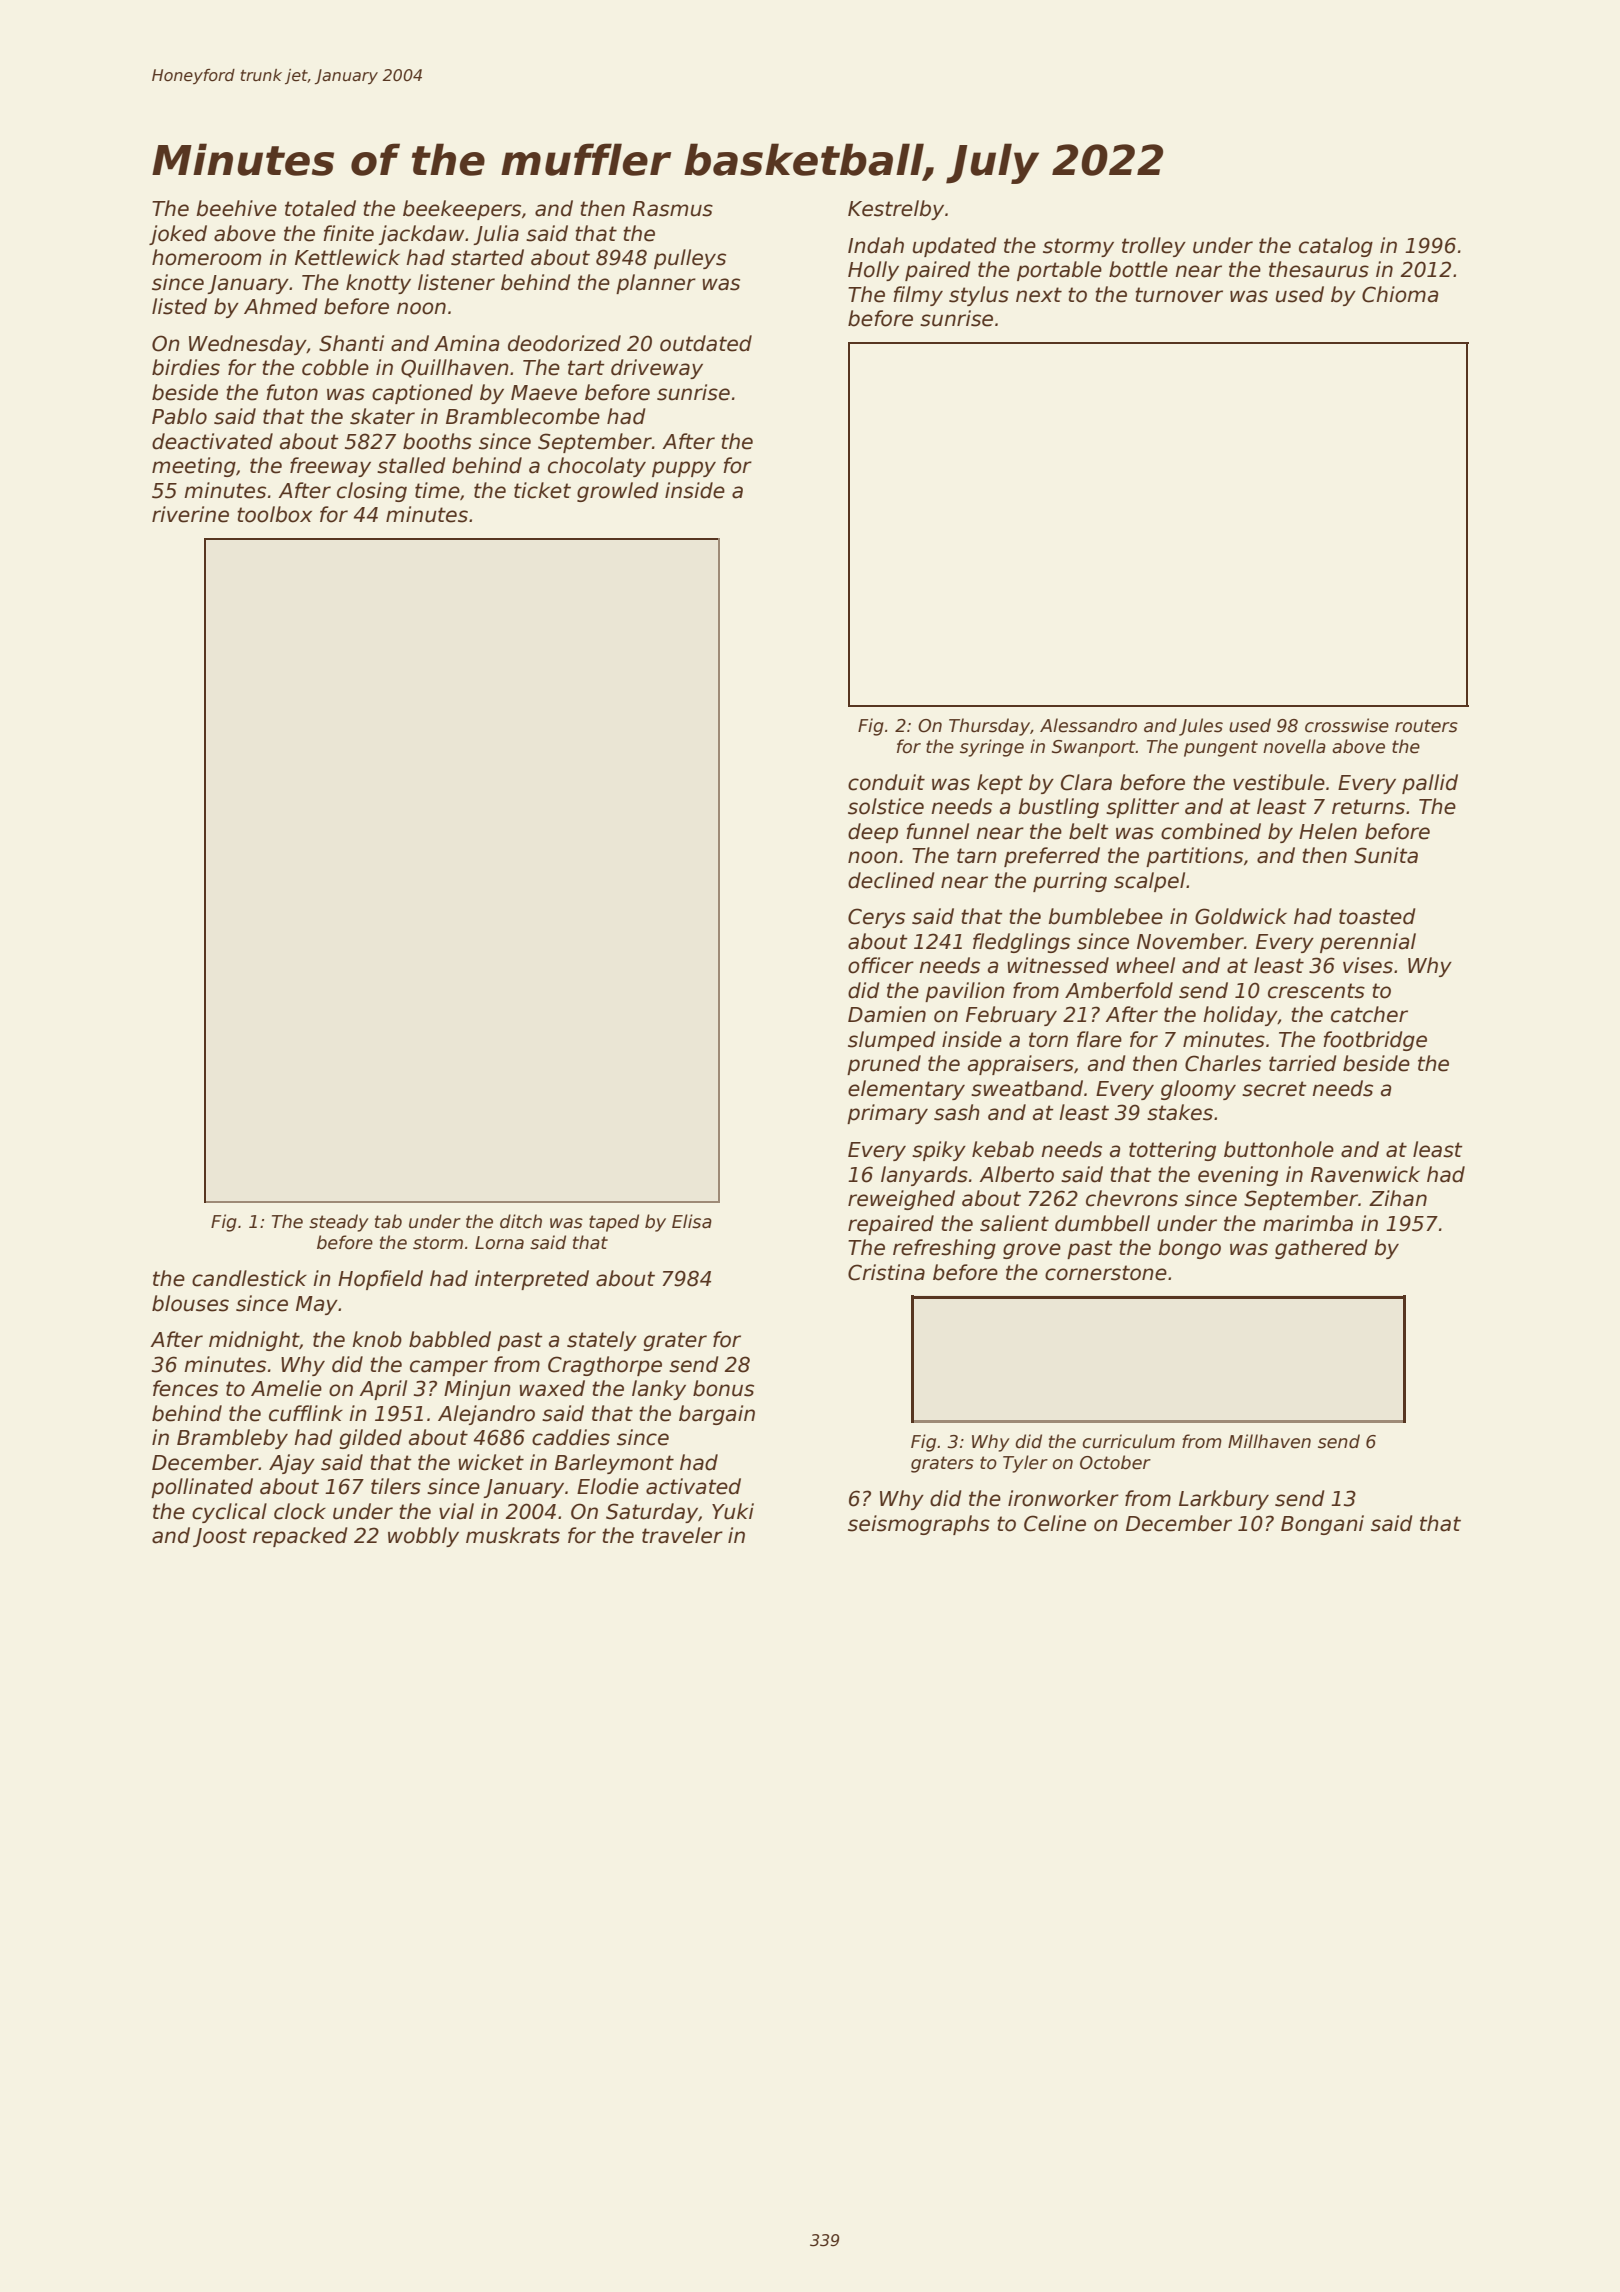  Describe the element at coordinates (717, 1415) in the screenshot. I see `bargain` at that location.
